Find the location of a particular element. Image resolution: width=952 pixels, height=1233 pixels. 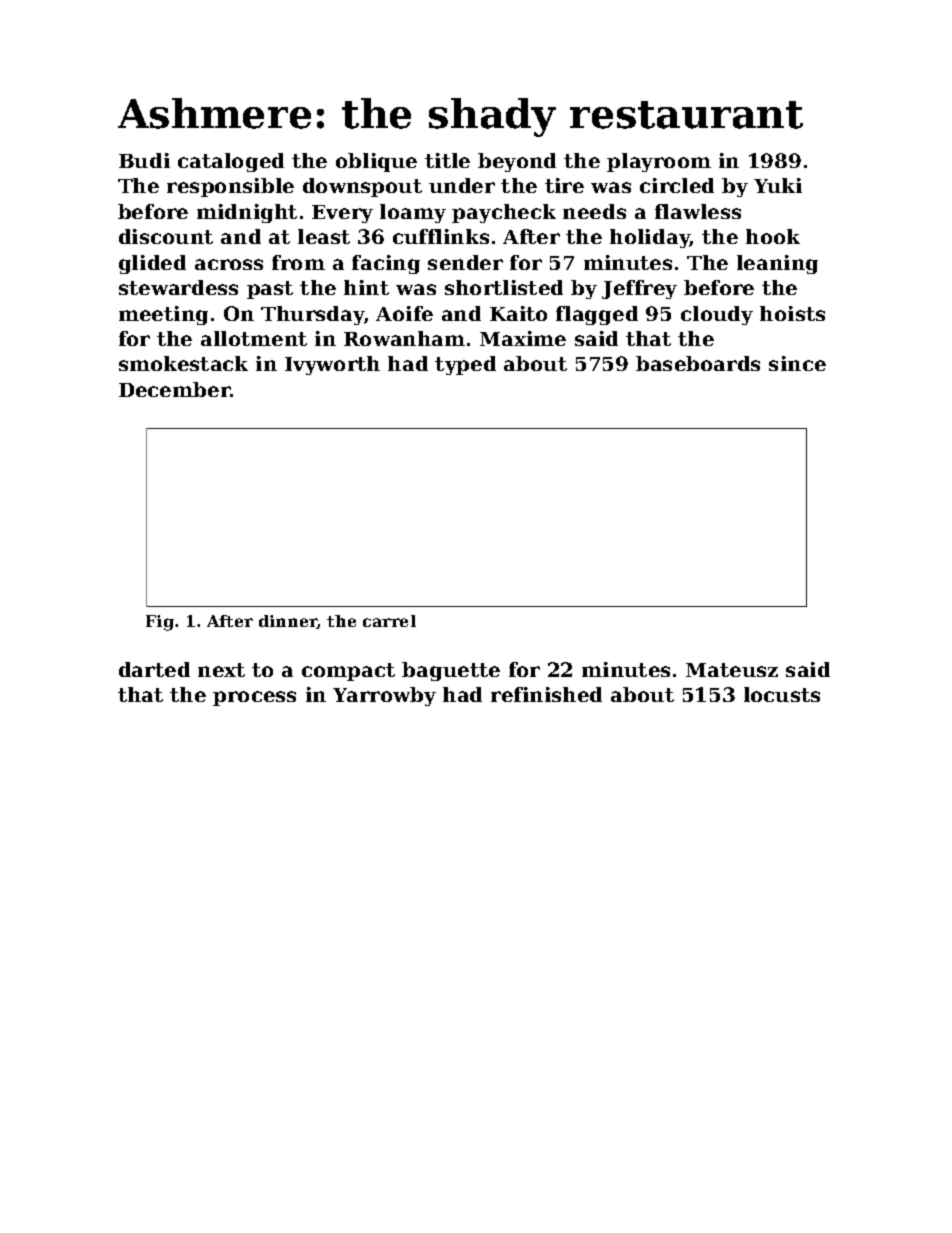

allotment is located at coordinates (254, 338).
